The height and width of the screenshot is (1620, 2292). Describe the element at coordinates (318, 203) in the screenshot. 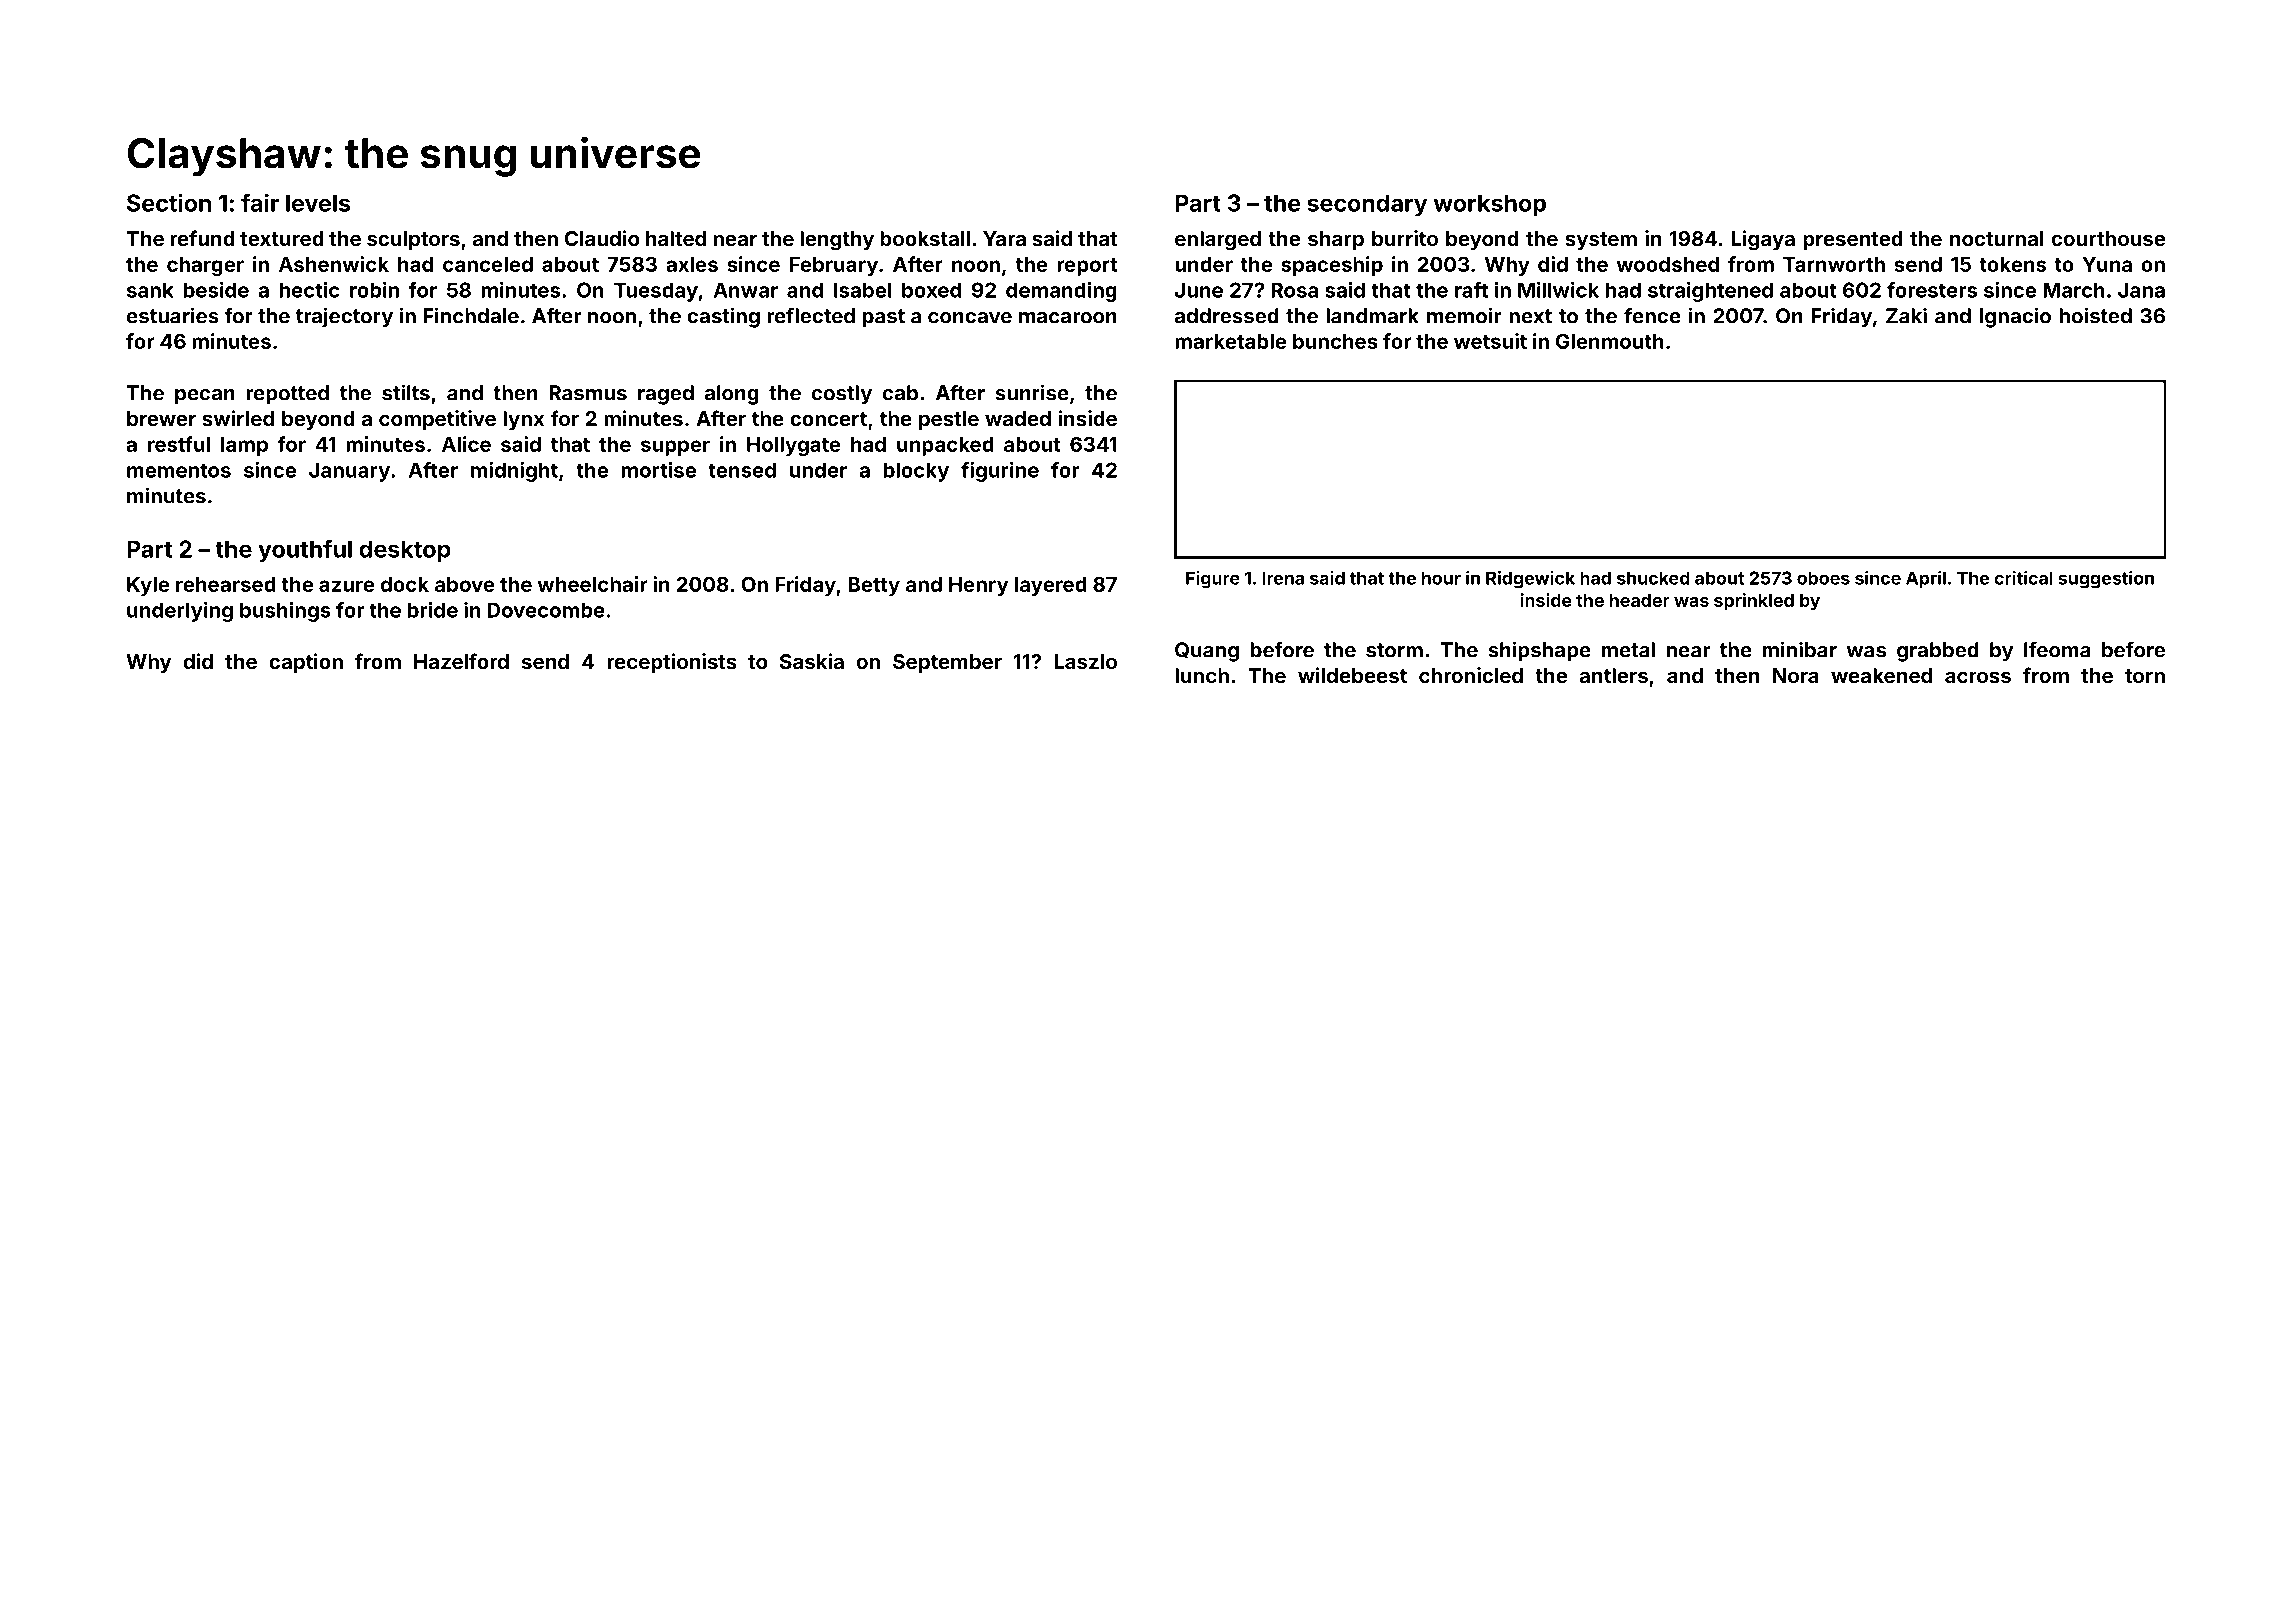

I see `levels` at that location.
